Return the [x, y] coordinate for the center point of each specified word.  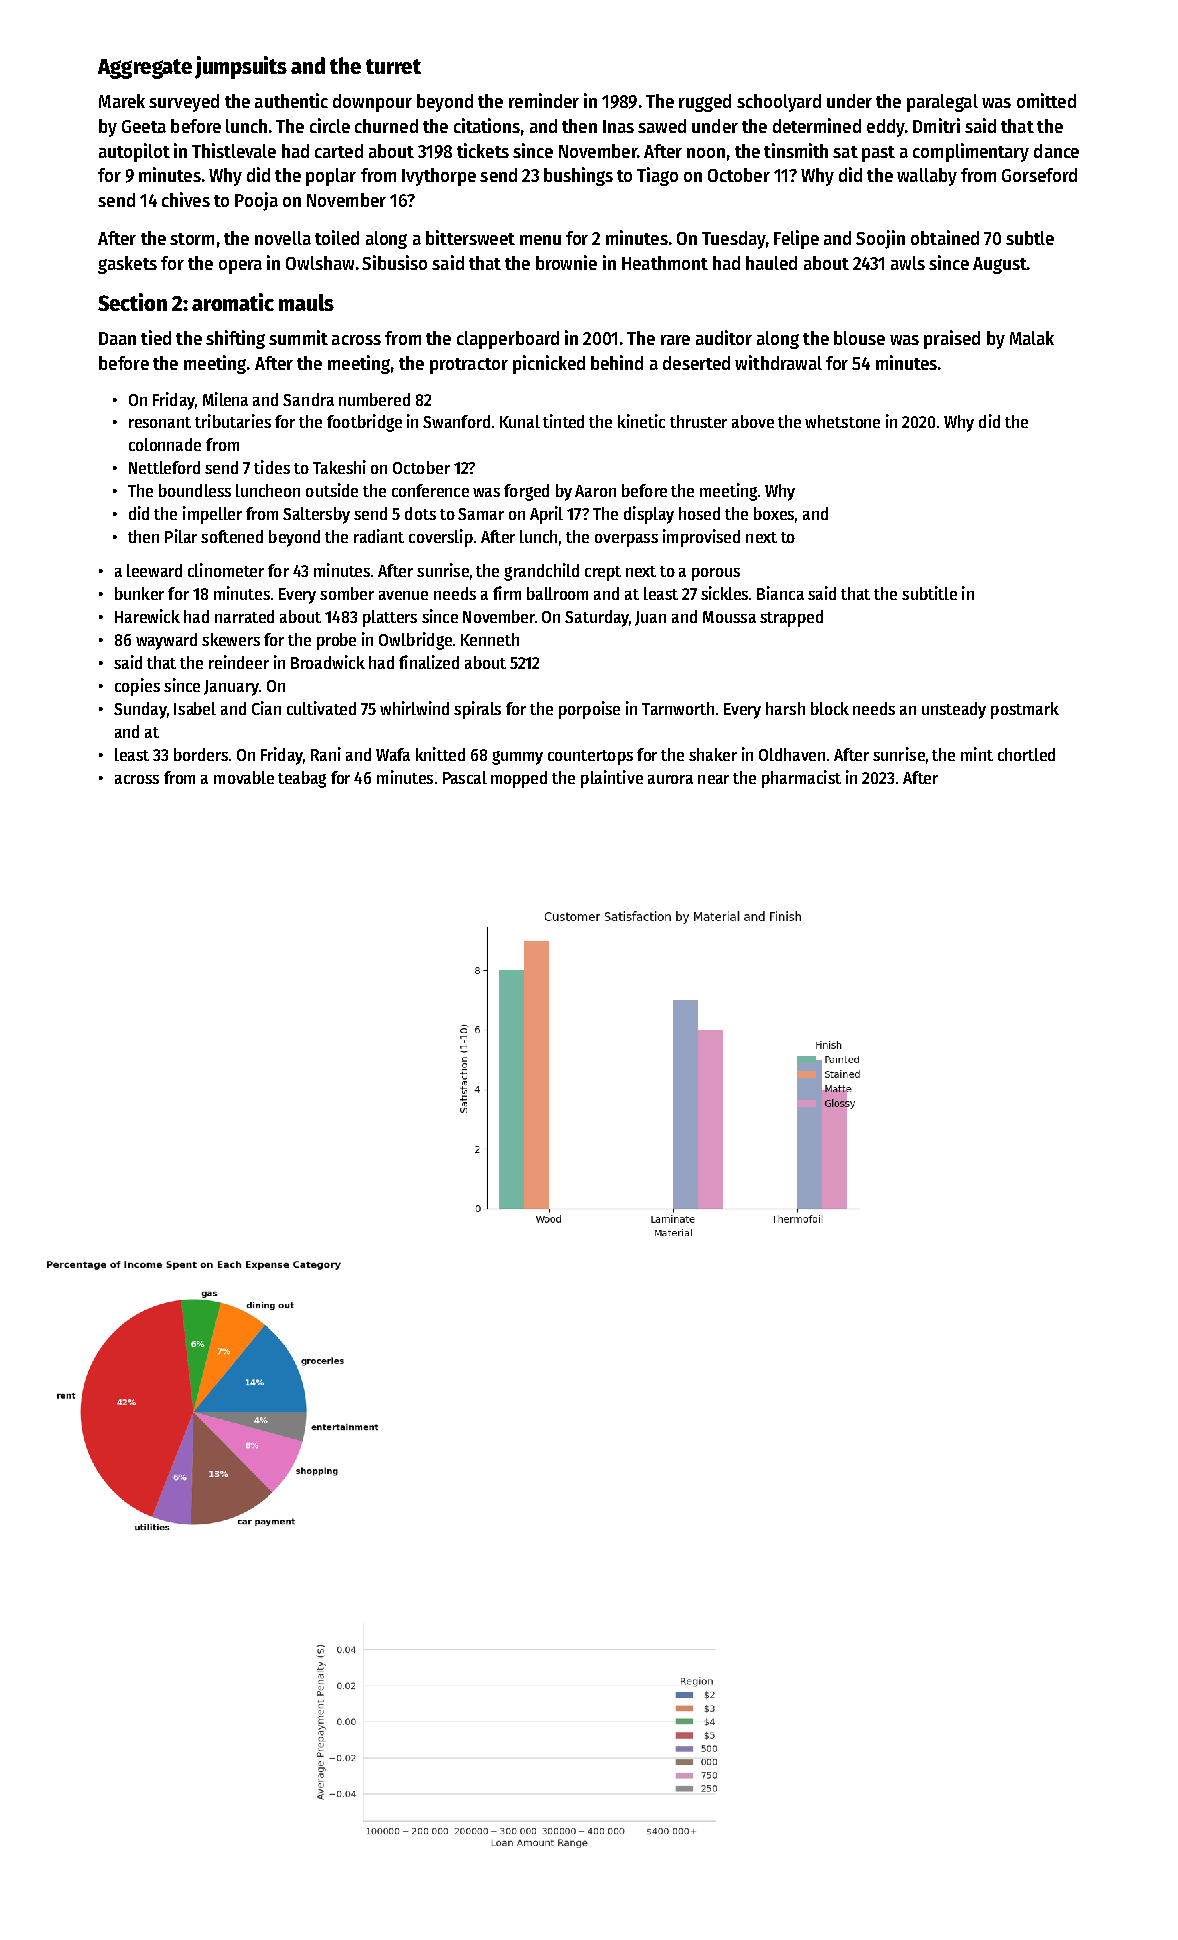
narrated [244, 616]
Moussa [729, 617]
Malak [1032, 338]
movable [244, 777]
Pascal [465, 777]
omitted [1046, 100]
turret [393, 66]
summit [298, 337]
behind [617, 362]
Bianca [780, 593]
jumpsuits [241, 67]
